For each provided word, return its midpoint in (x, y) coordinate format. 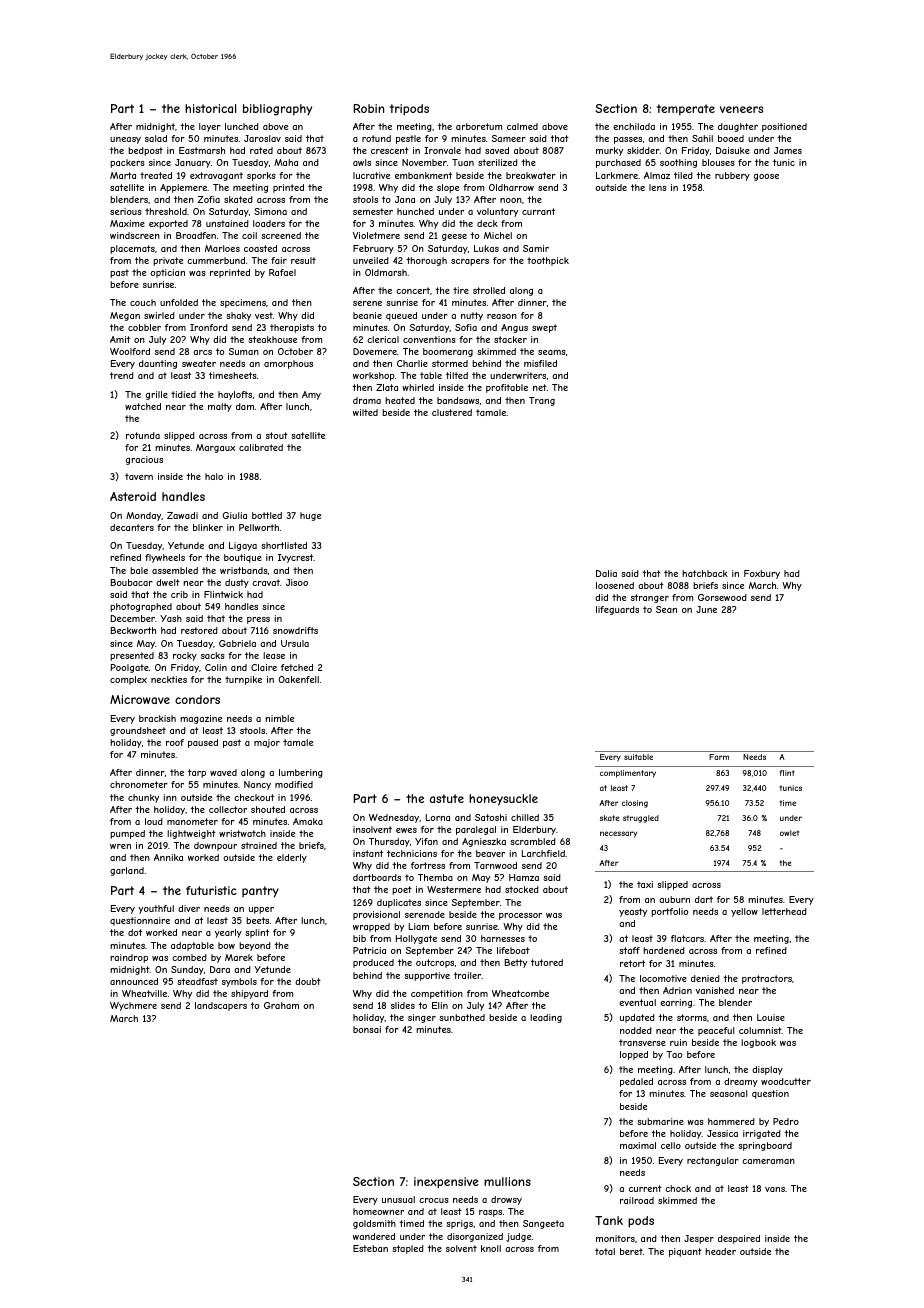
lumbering (301, 773)
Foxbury (762, 574)
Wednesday (394, 818)
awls (362, 162)
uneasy (125, 140)
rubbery (732, 176)
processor (520, 916)
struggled (641, 819)
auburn (674, 899)
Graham (281, 1005)
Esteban (370, 1248)
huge (310, 516)
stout (277, 435)
